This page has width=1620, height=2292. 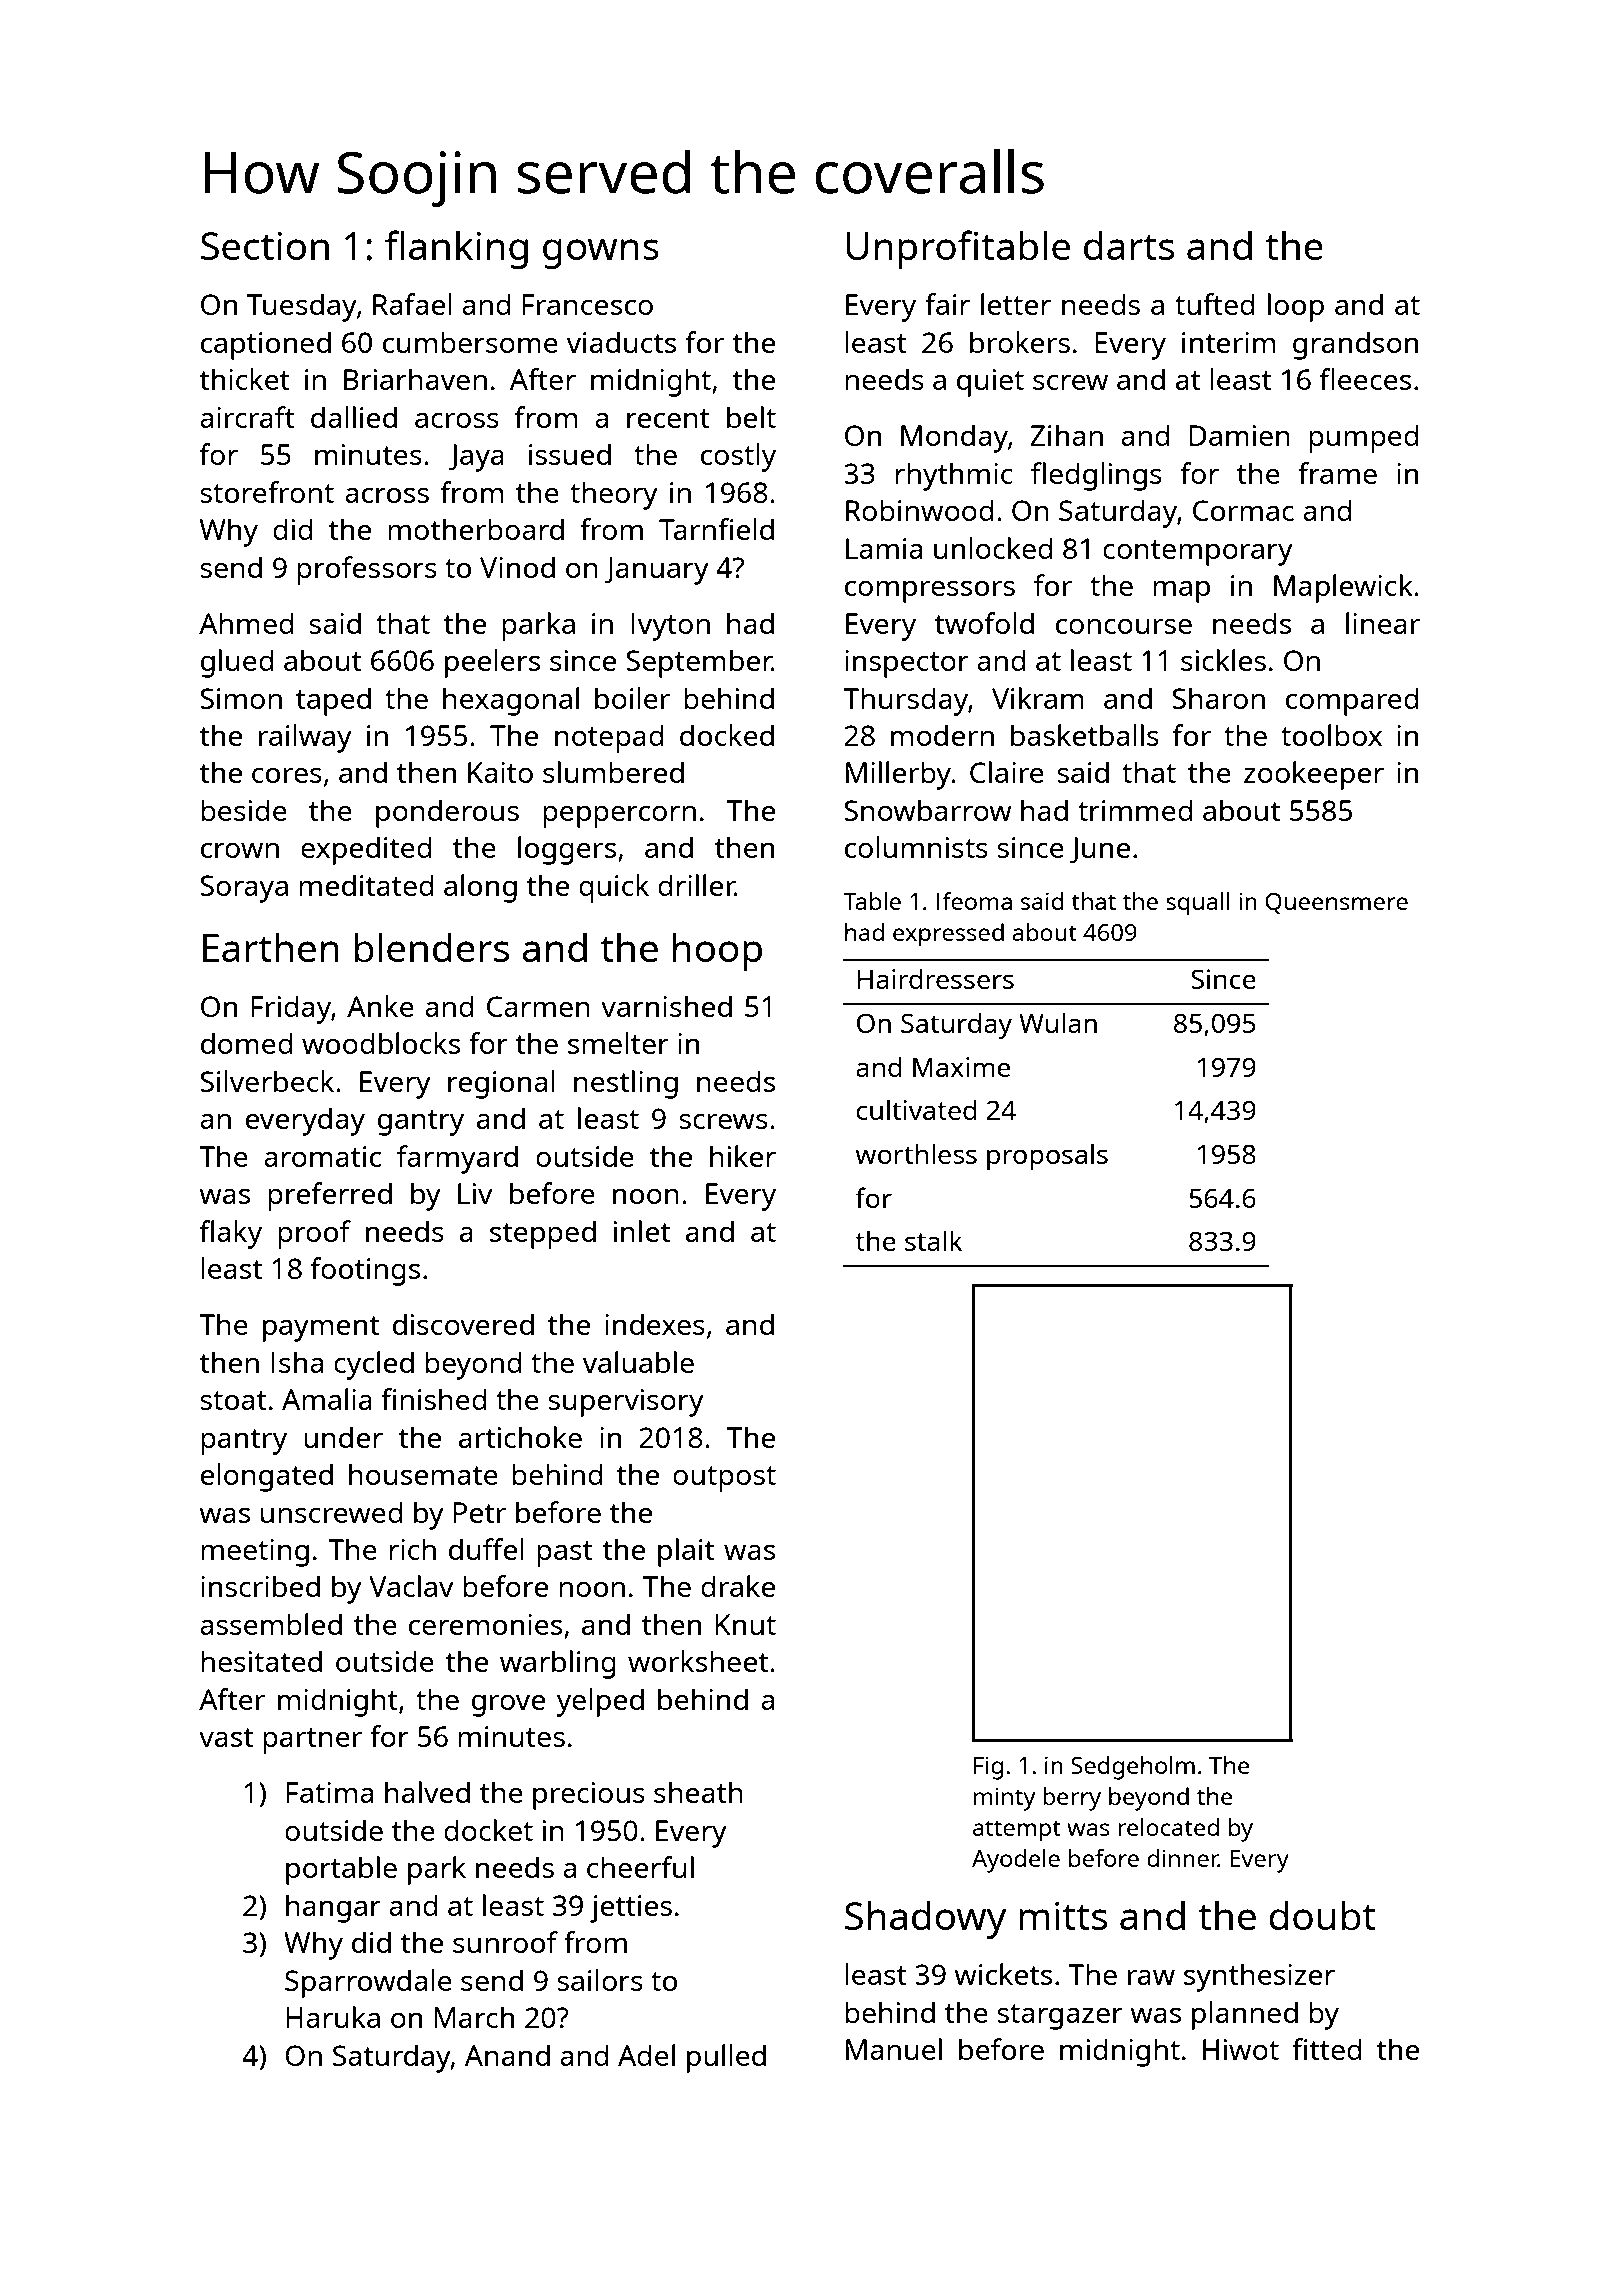 What do you see at coordinates (244, 889) in the page?
I see `Soraya` at bounding box center [244, 889].
